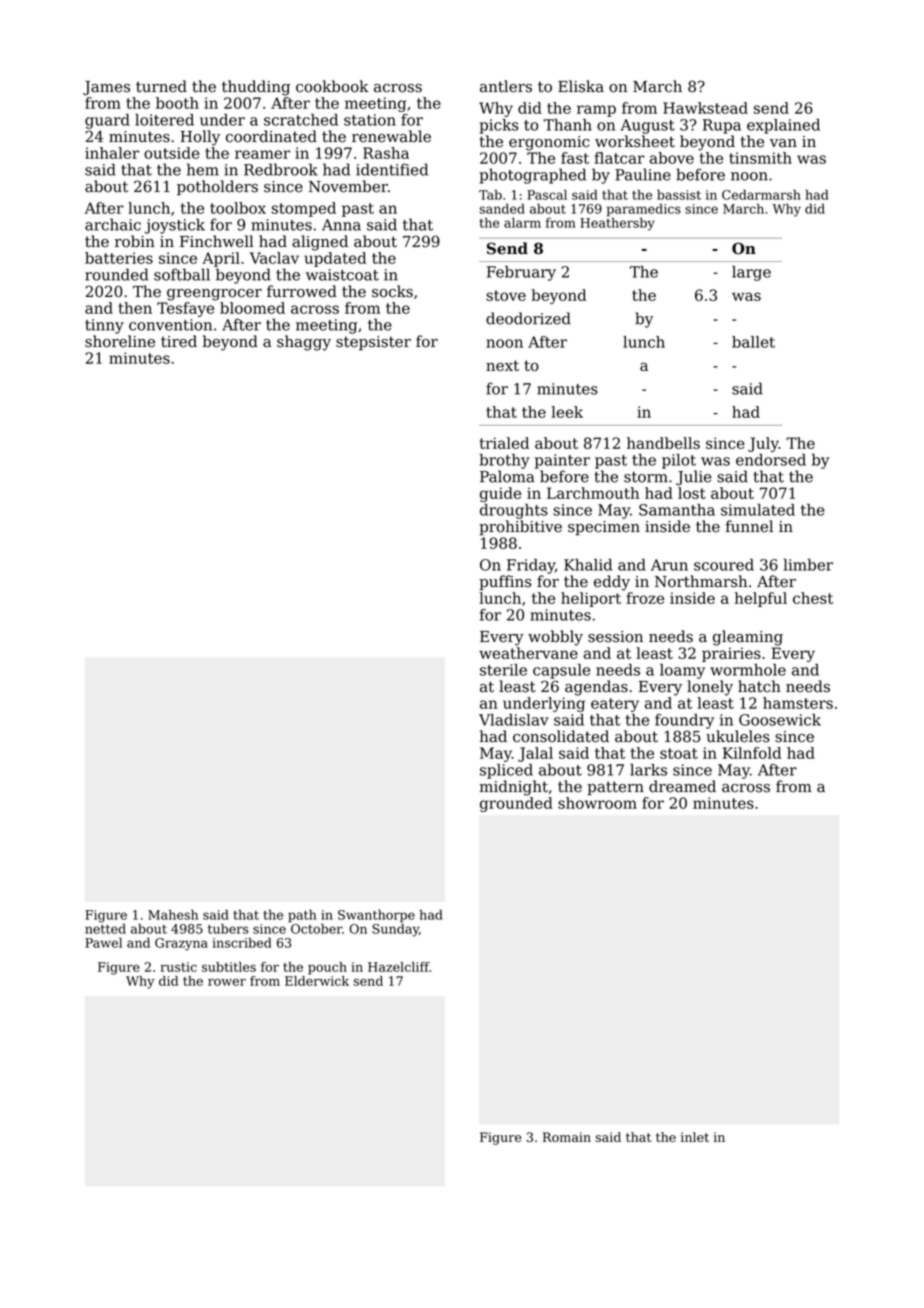 Image resolution: width=924 pixels, height=1308 pixels. I want to click on James, so click(106, 88).
